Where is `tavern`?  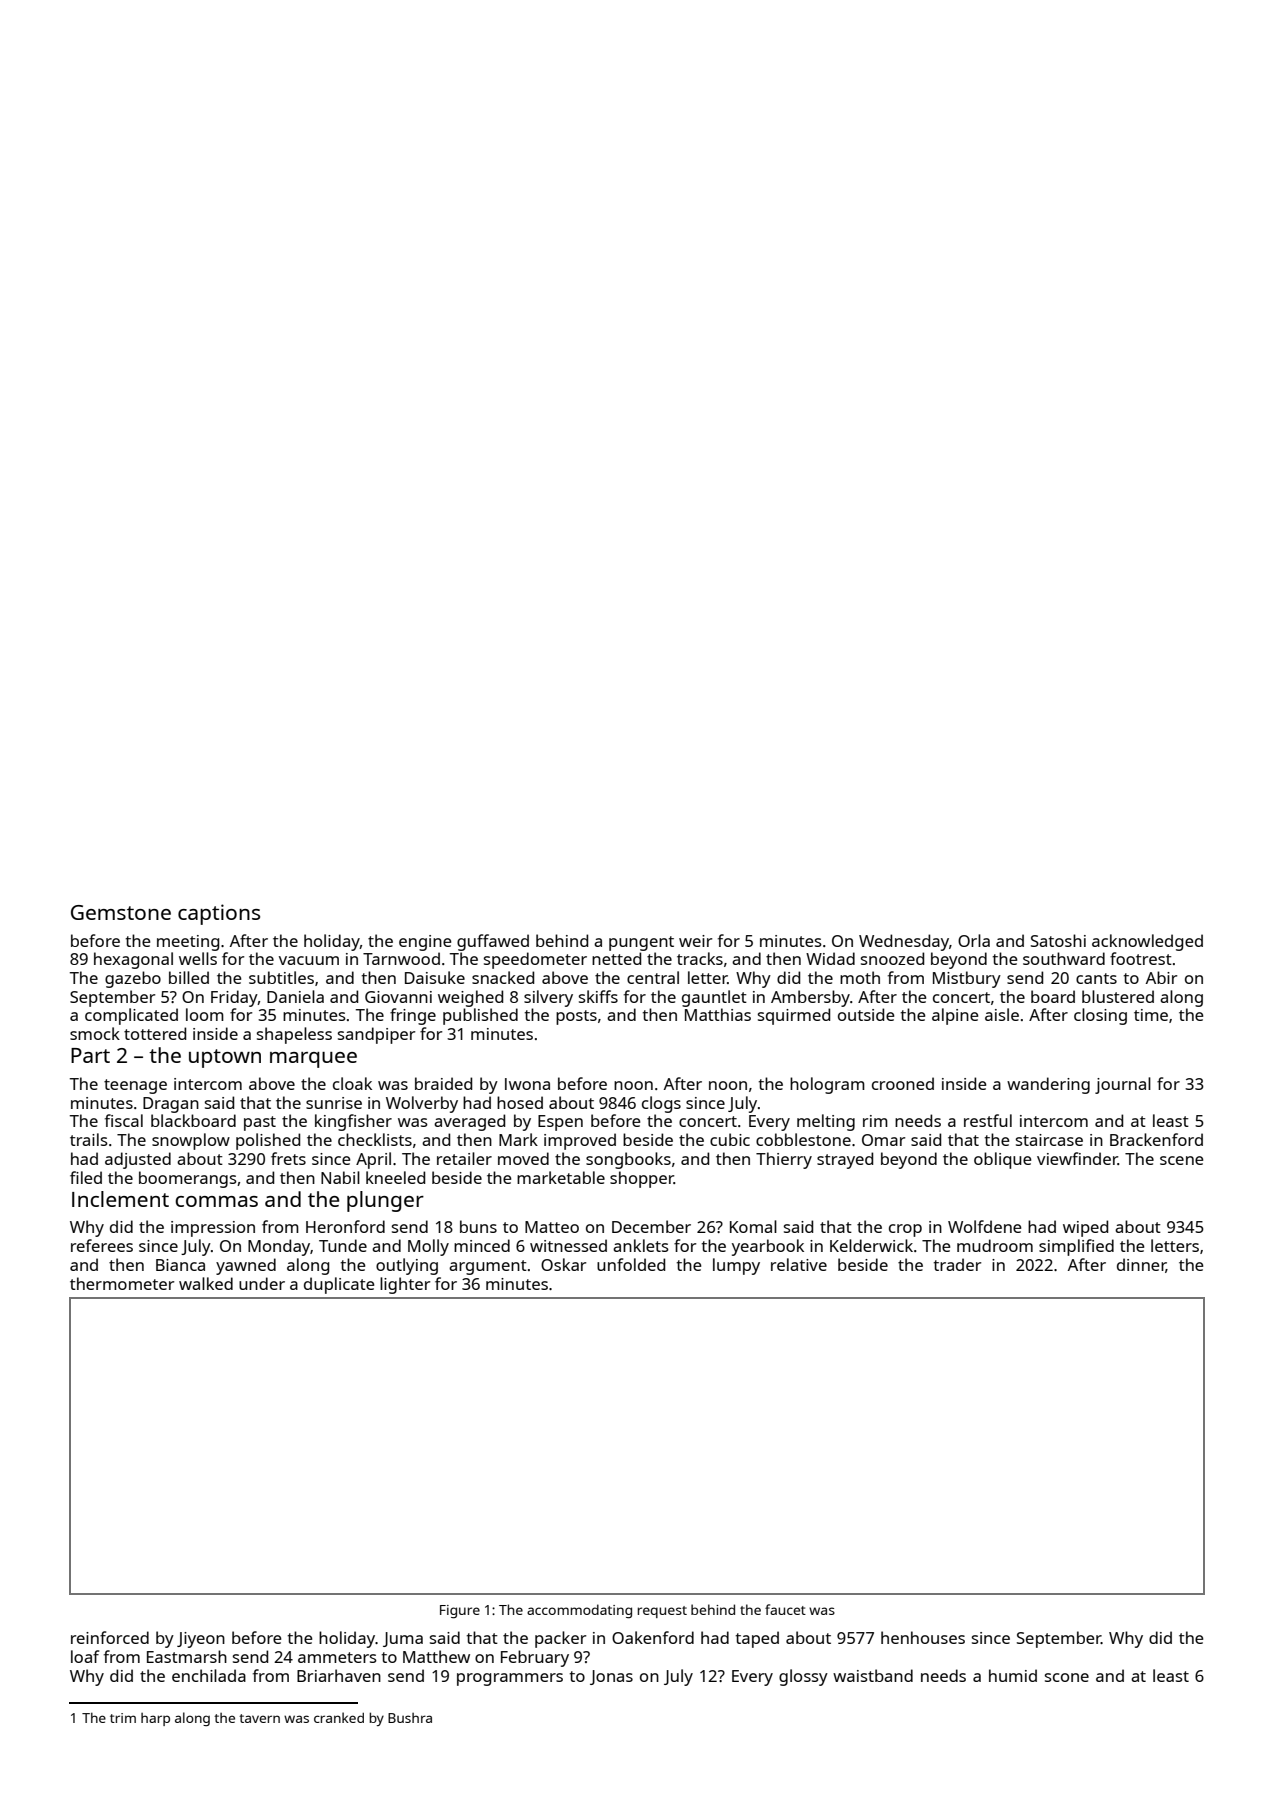 tavern is located at coordinates (259, 1718).
